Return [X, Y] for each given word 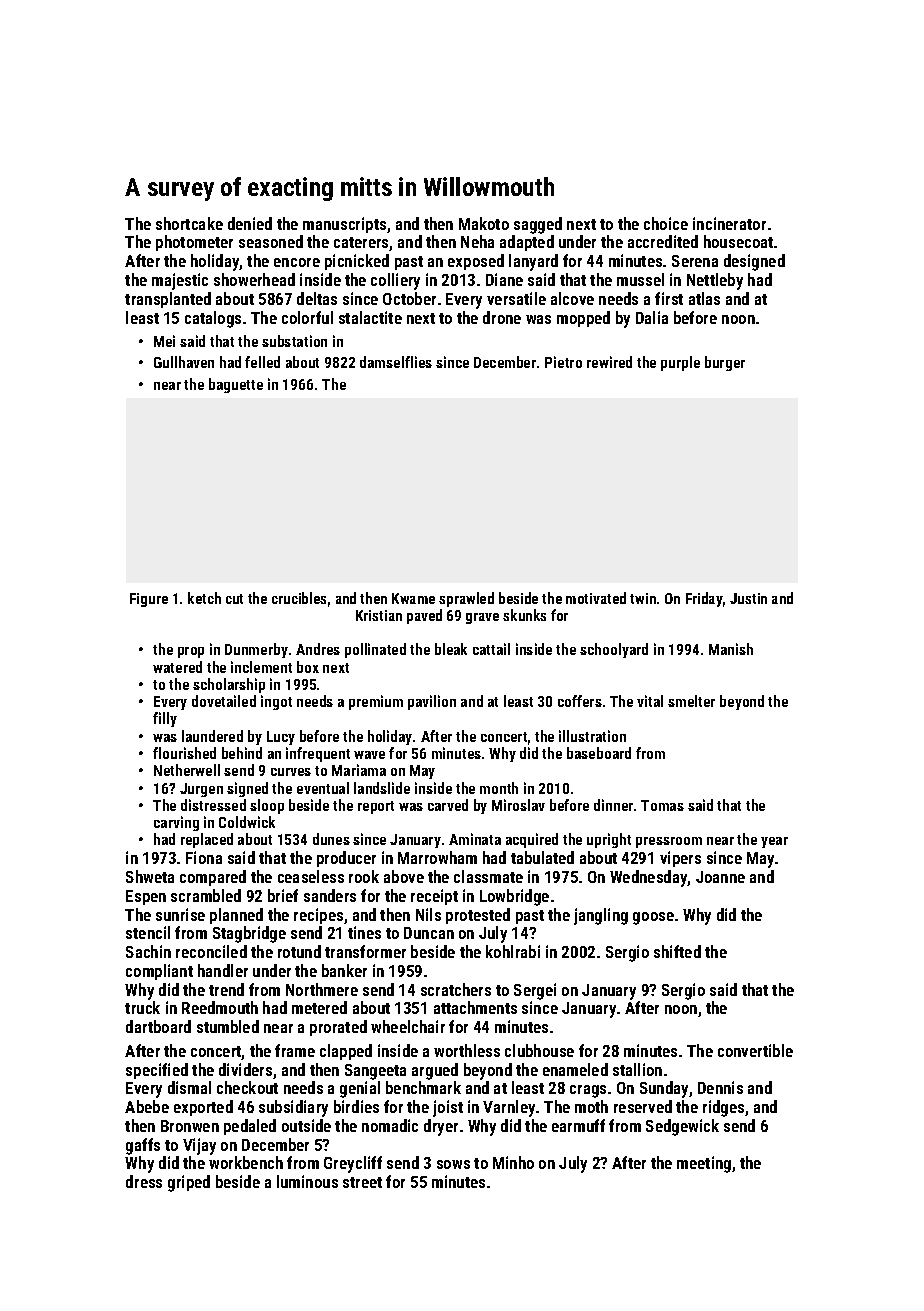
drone [502, 317]
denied [250, 223]
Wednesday [649, 878]
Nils [428, 914]
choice [666, 223]
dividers [245, 1069]
